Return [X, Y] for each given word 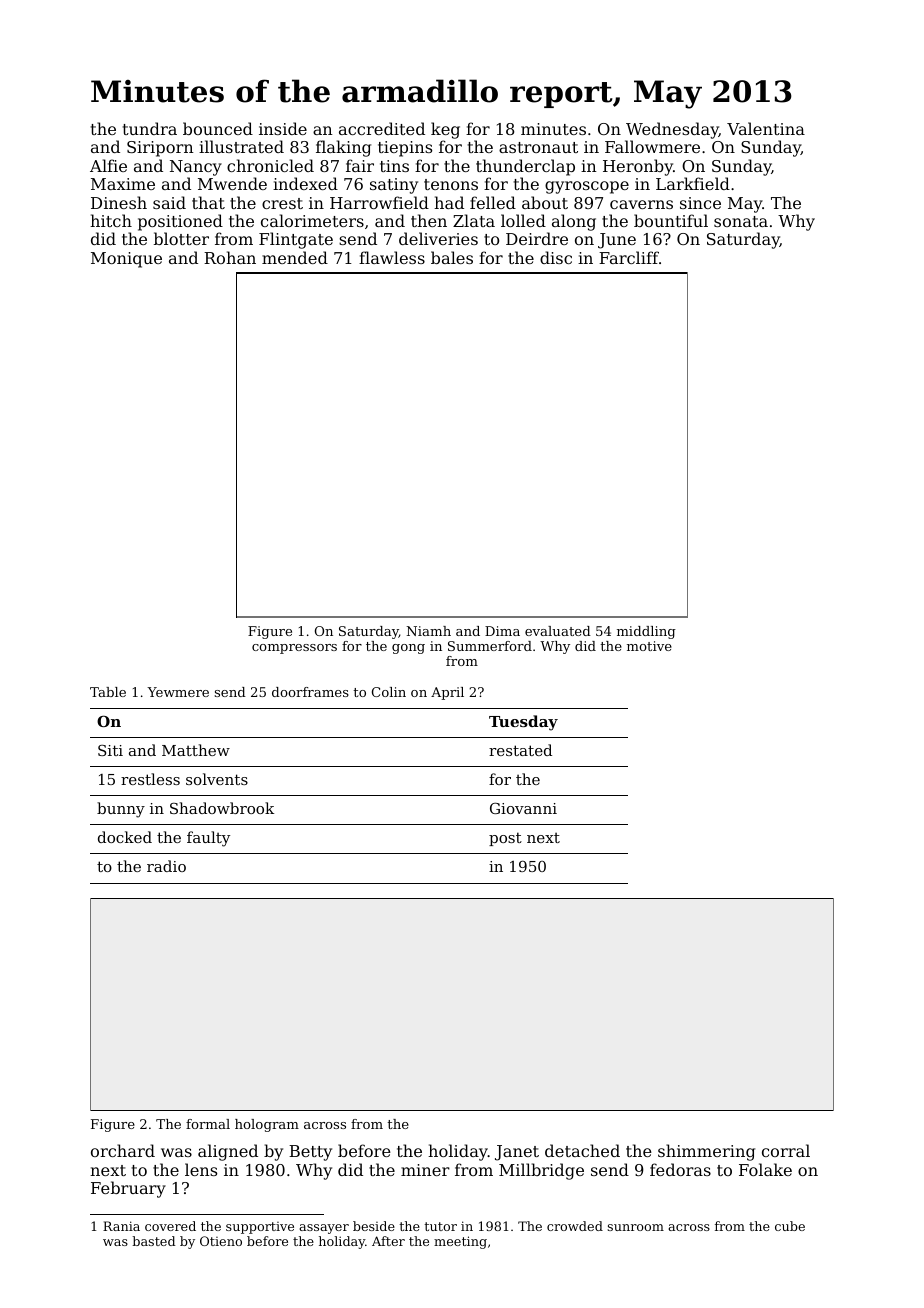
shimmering [706, 1152]
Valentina [766, 128]
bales [452, 257]
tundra [150, 128]
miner [425, 1170]
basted [153, 1241]
